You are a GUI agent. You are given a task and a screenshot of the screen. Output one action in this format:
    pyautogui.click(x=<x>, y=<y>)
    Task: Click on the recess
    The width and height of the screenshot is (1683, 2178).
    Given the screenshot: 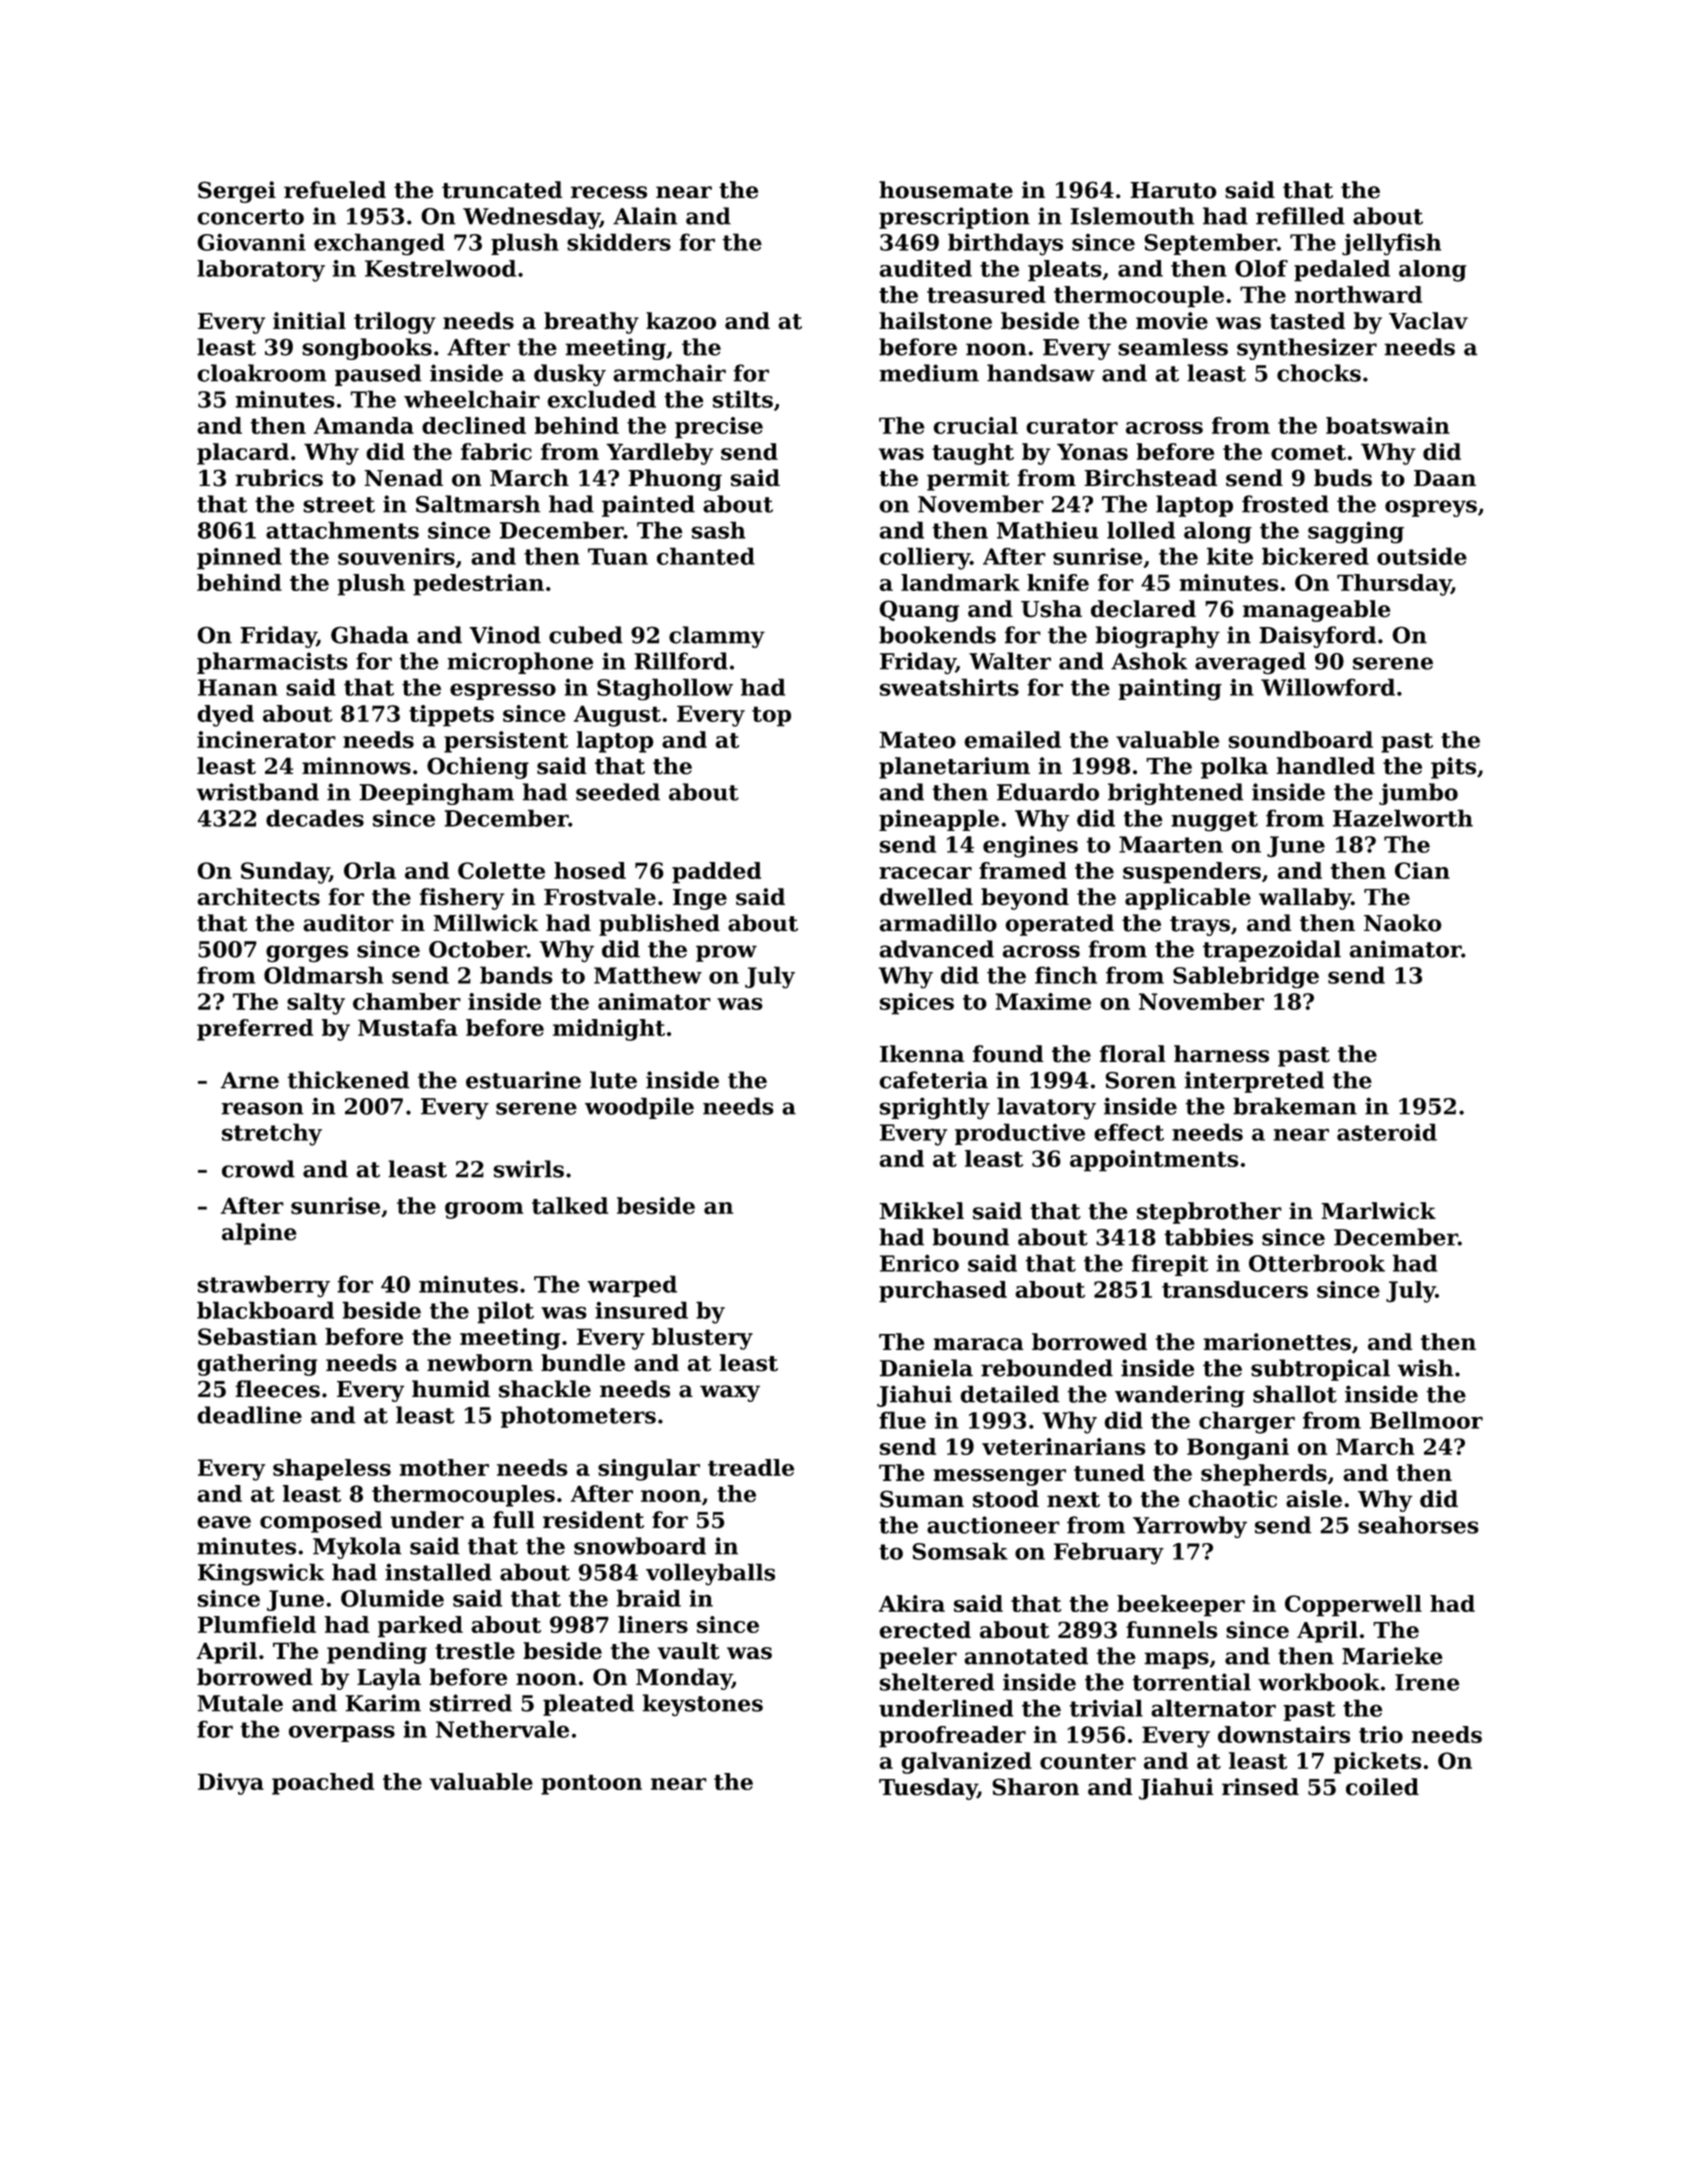 What is the action you would take?
    pyautogui.click(x=609, y=192)
